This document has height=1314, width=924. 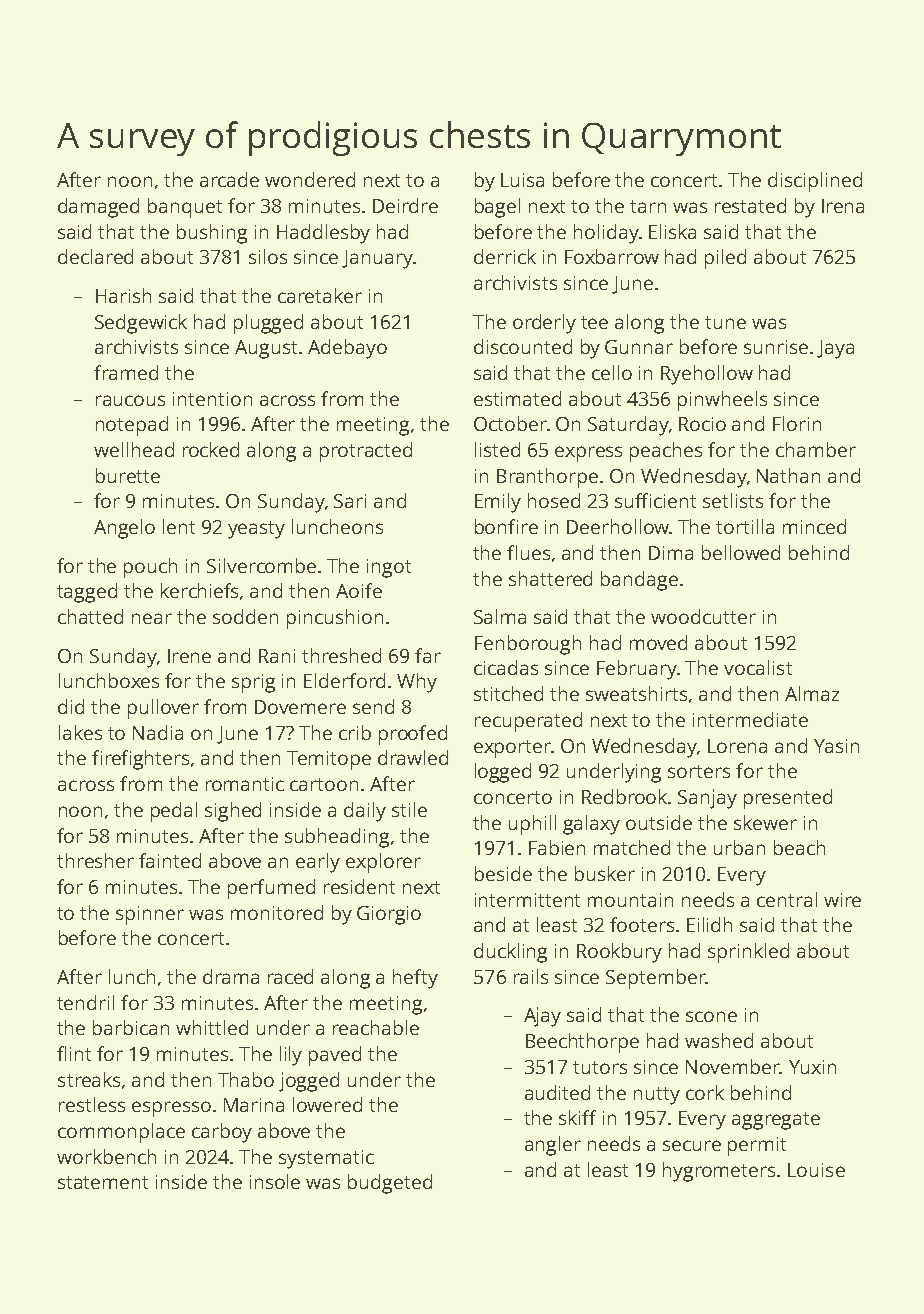 What do you see at coordinates (229, 179) in the document?
I see `arcade` at bounding box center [229, 179].
